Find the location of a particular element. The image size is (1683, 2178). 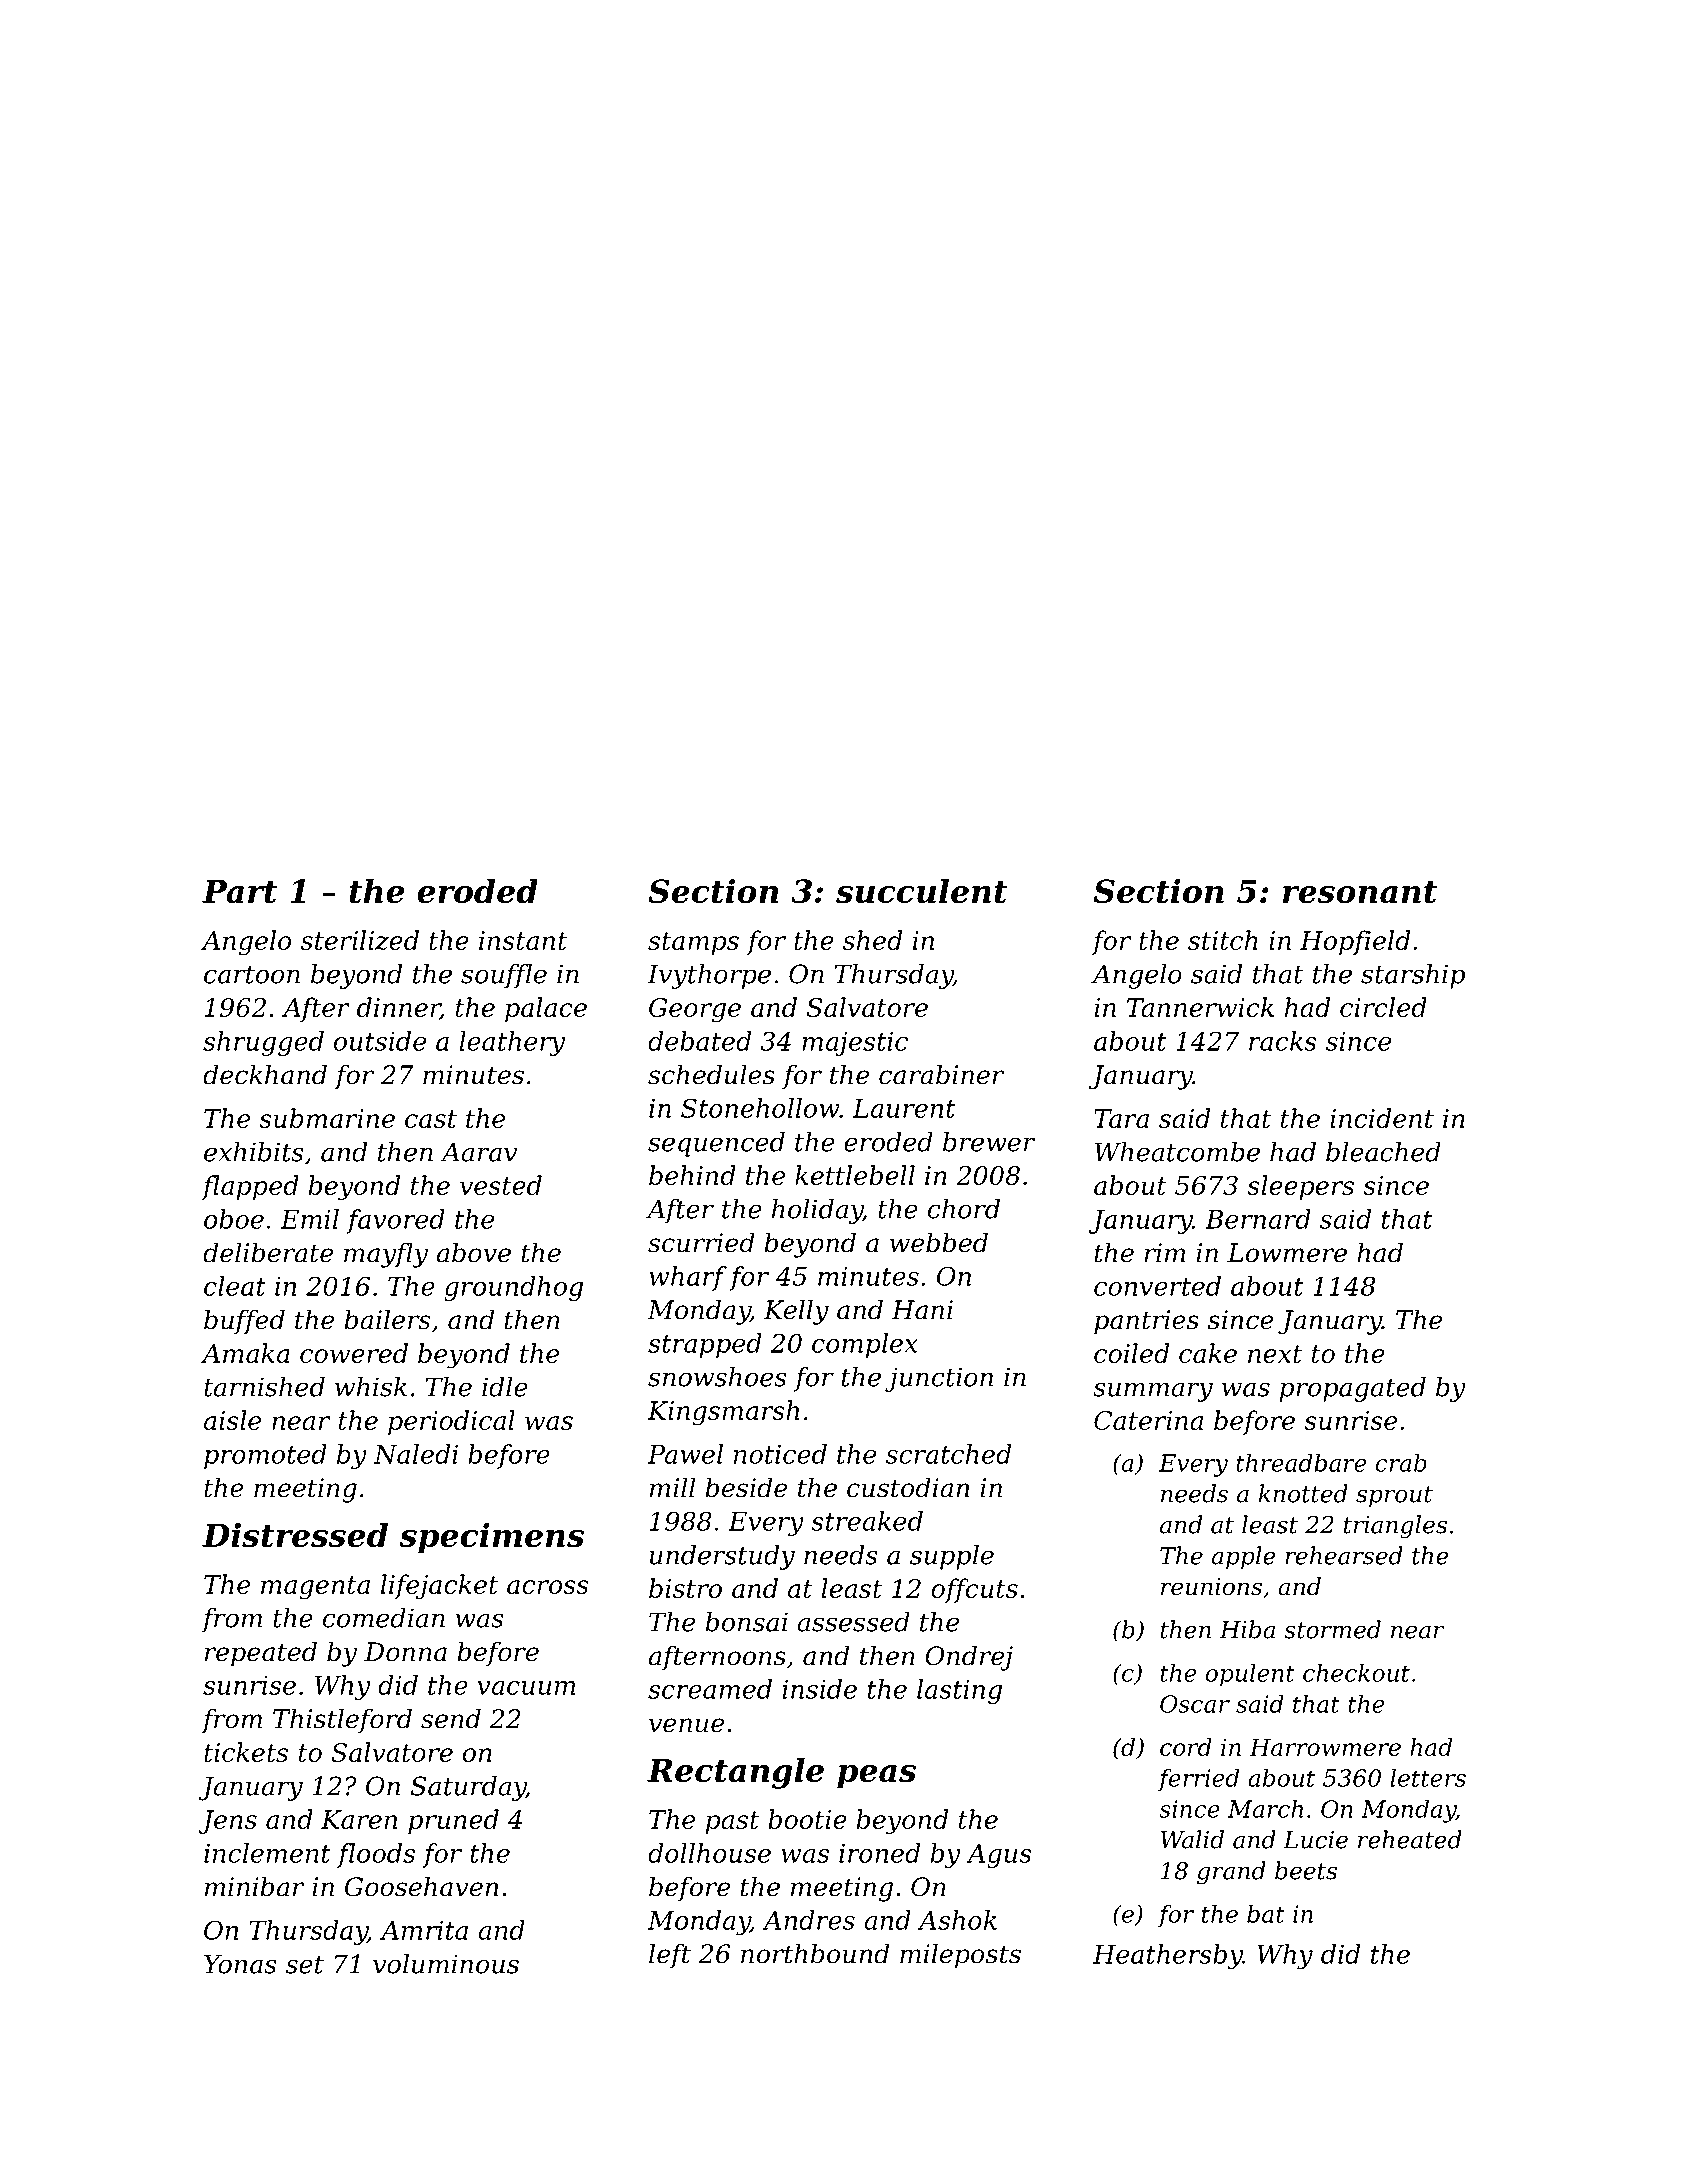

scratched is located at coordinates (948, 1454).
